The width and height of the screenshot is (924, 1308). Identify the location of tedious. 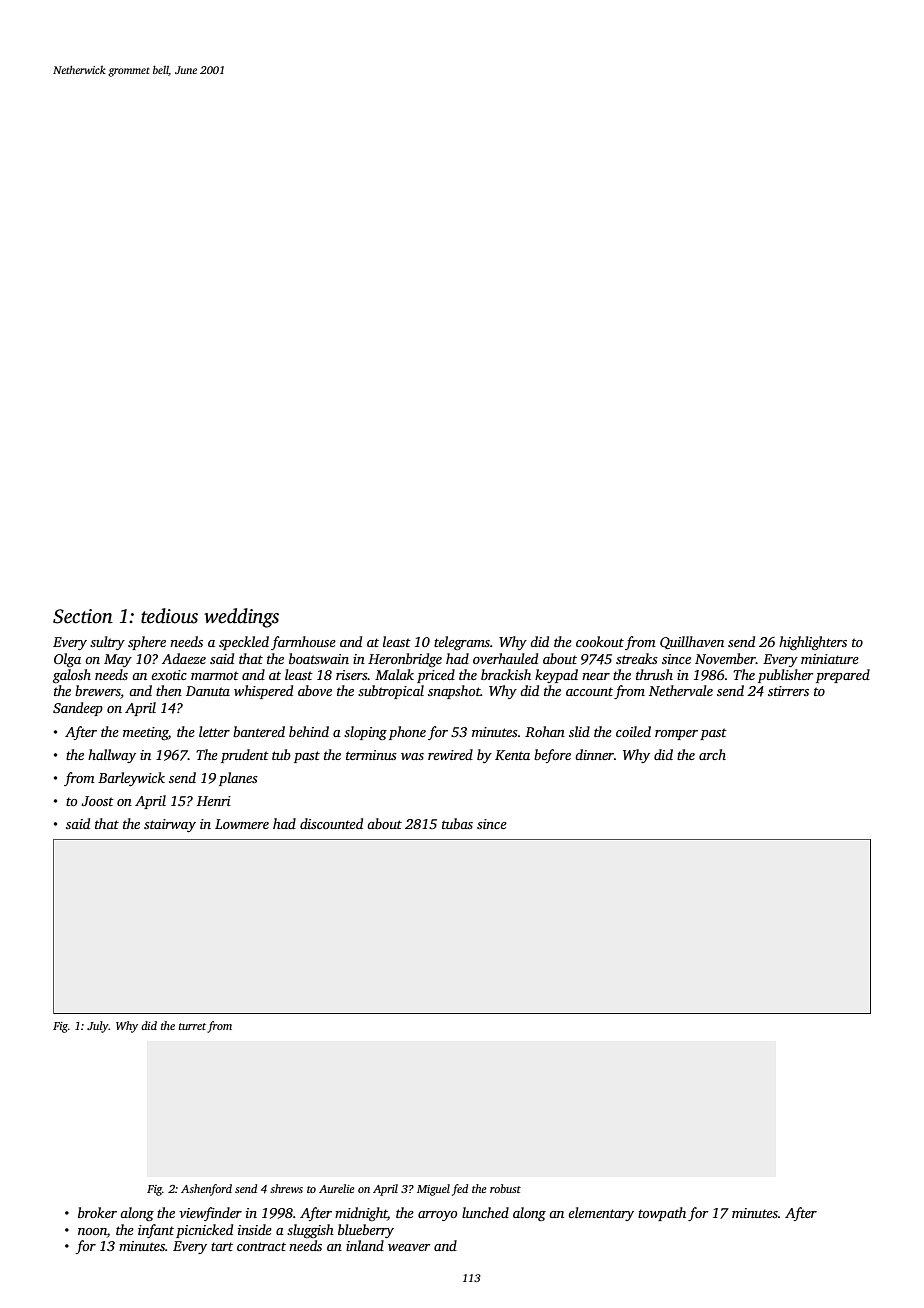
(169, 616).
